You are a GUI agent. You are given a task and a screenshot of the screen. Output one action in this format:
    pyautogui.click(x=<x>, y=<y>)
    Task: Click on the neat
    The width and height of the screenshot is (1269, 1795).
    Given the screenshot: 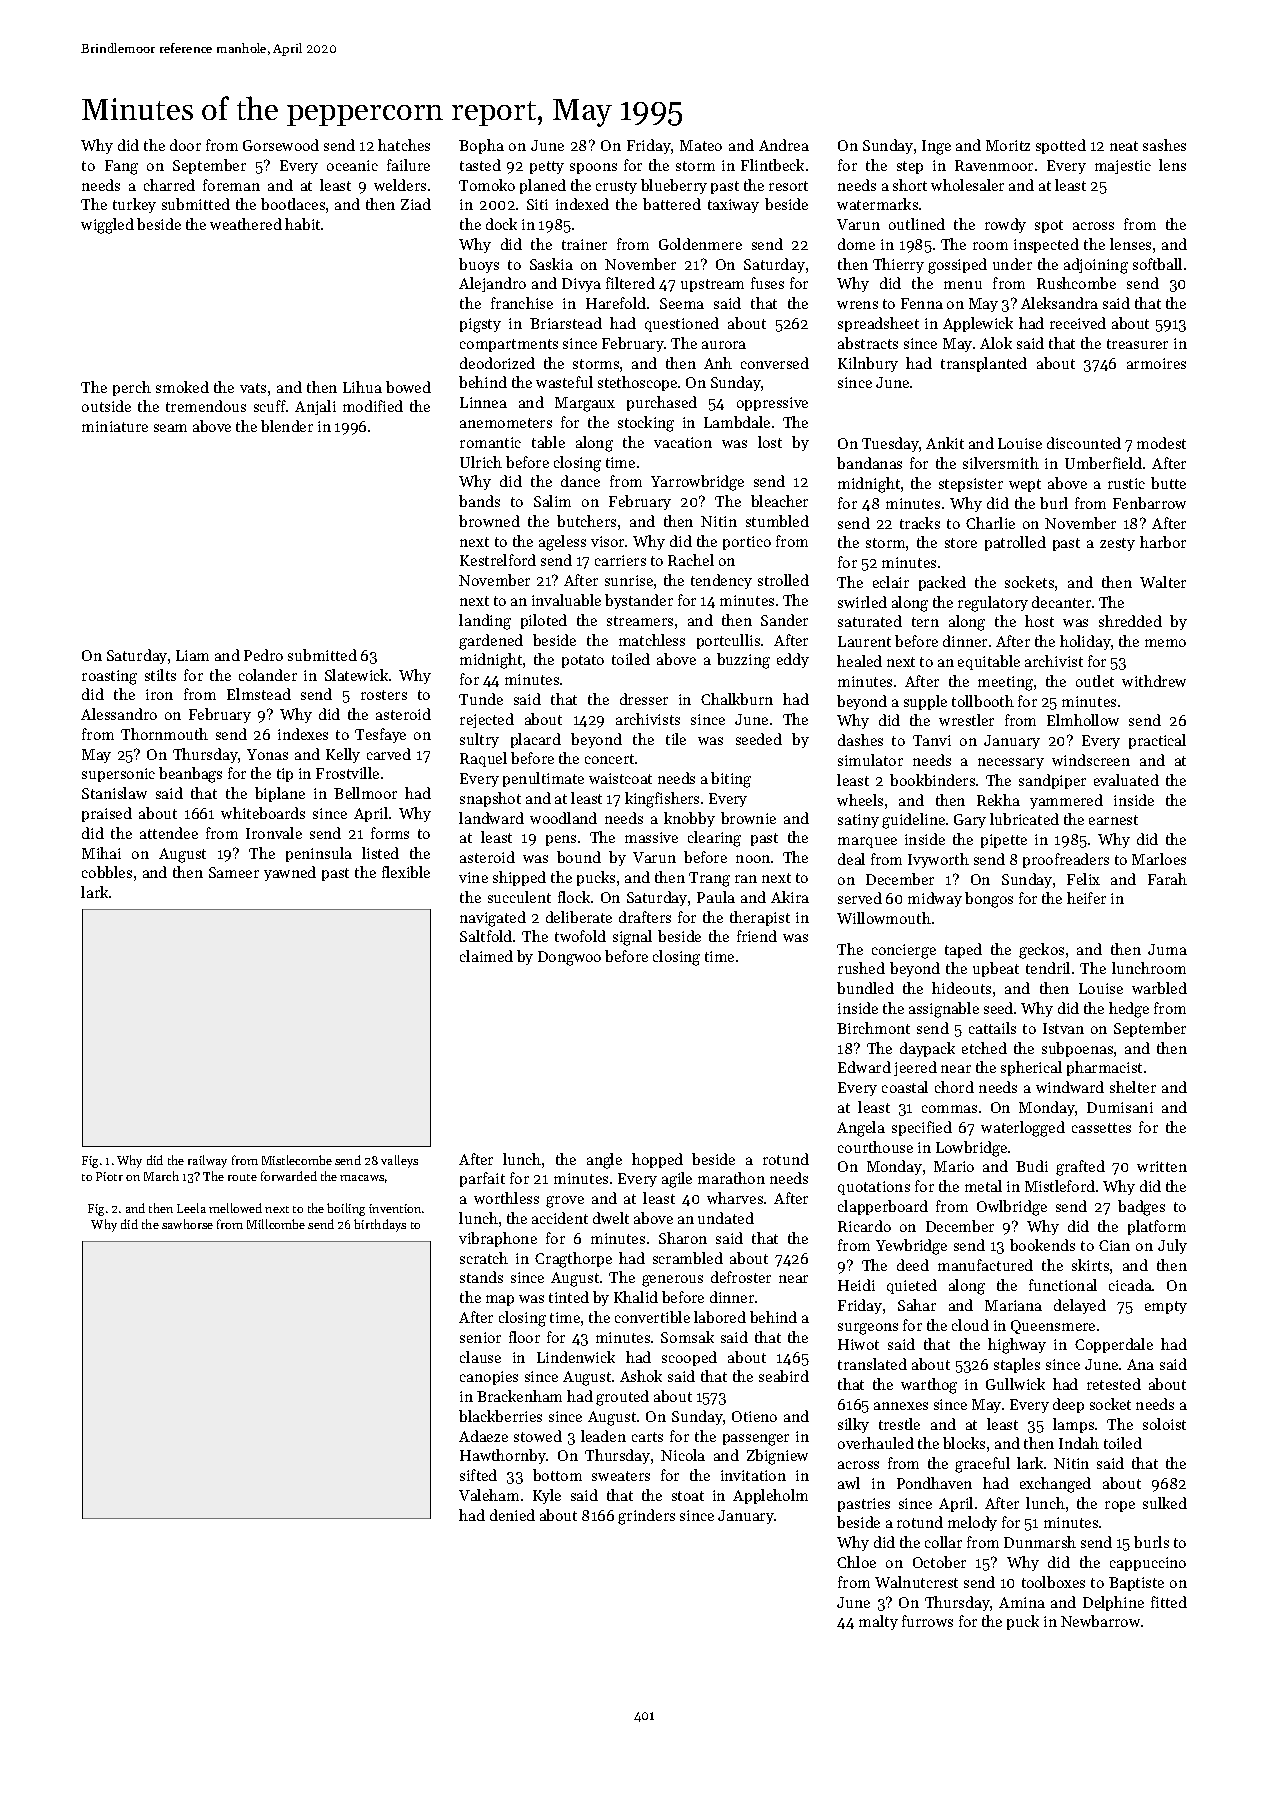 What is the action you would take?
    pyautogui.click(x=1124, y=146)
